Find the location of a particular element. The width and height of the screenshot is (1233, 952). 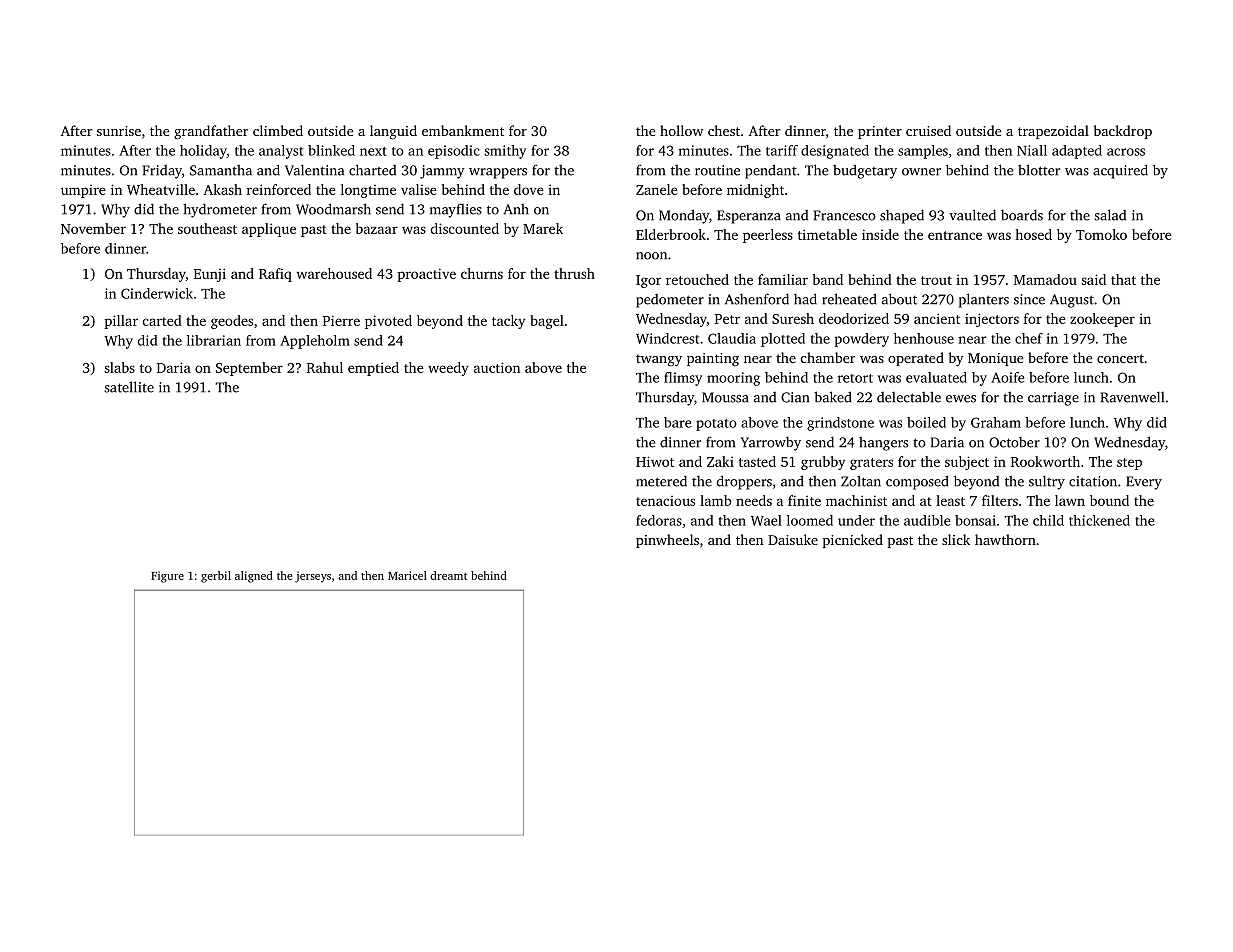

carriage is located at coordinates (1053, 399).
